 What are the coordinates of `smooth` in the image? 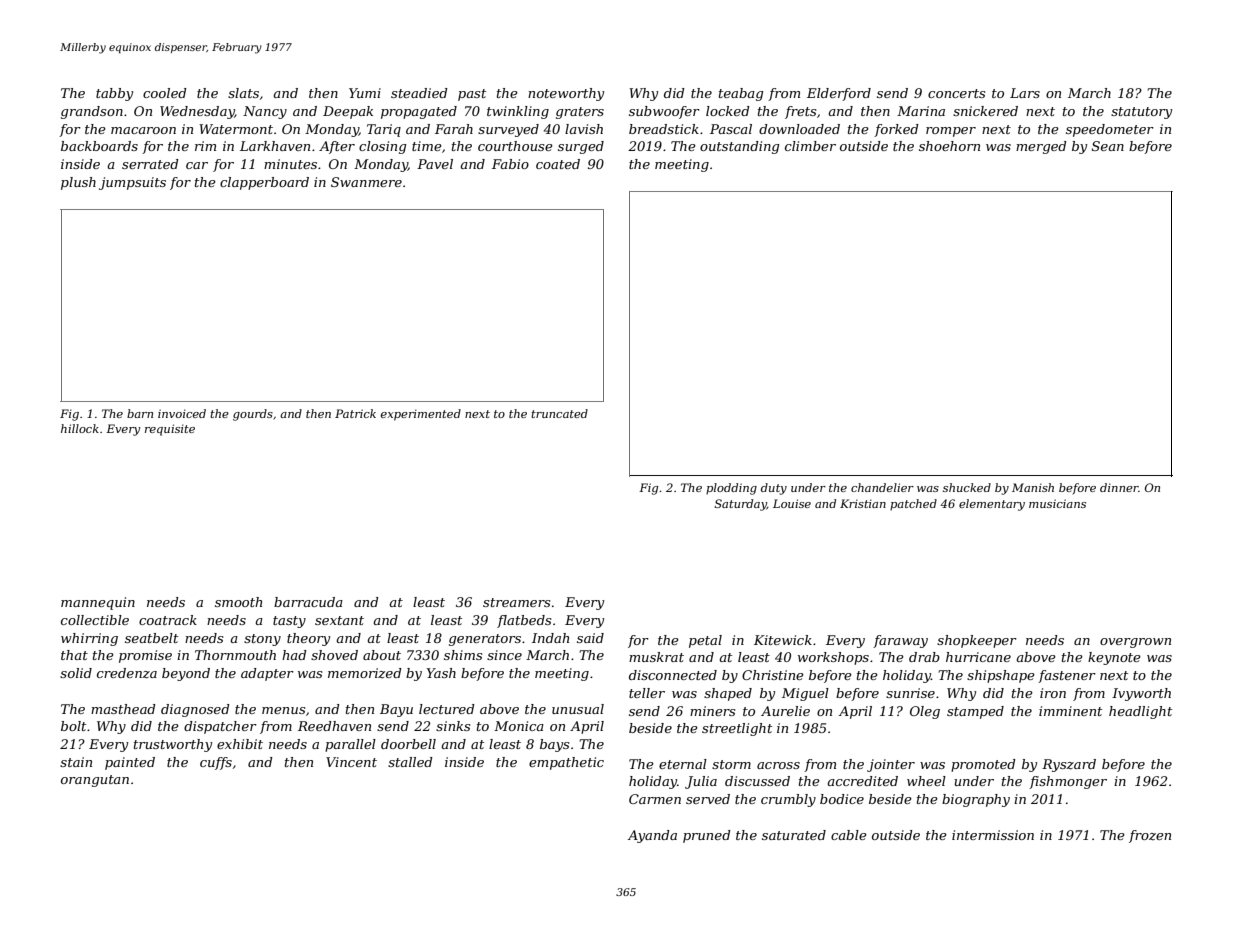 It's located at (238, 602).
